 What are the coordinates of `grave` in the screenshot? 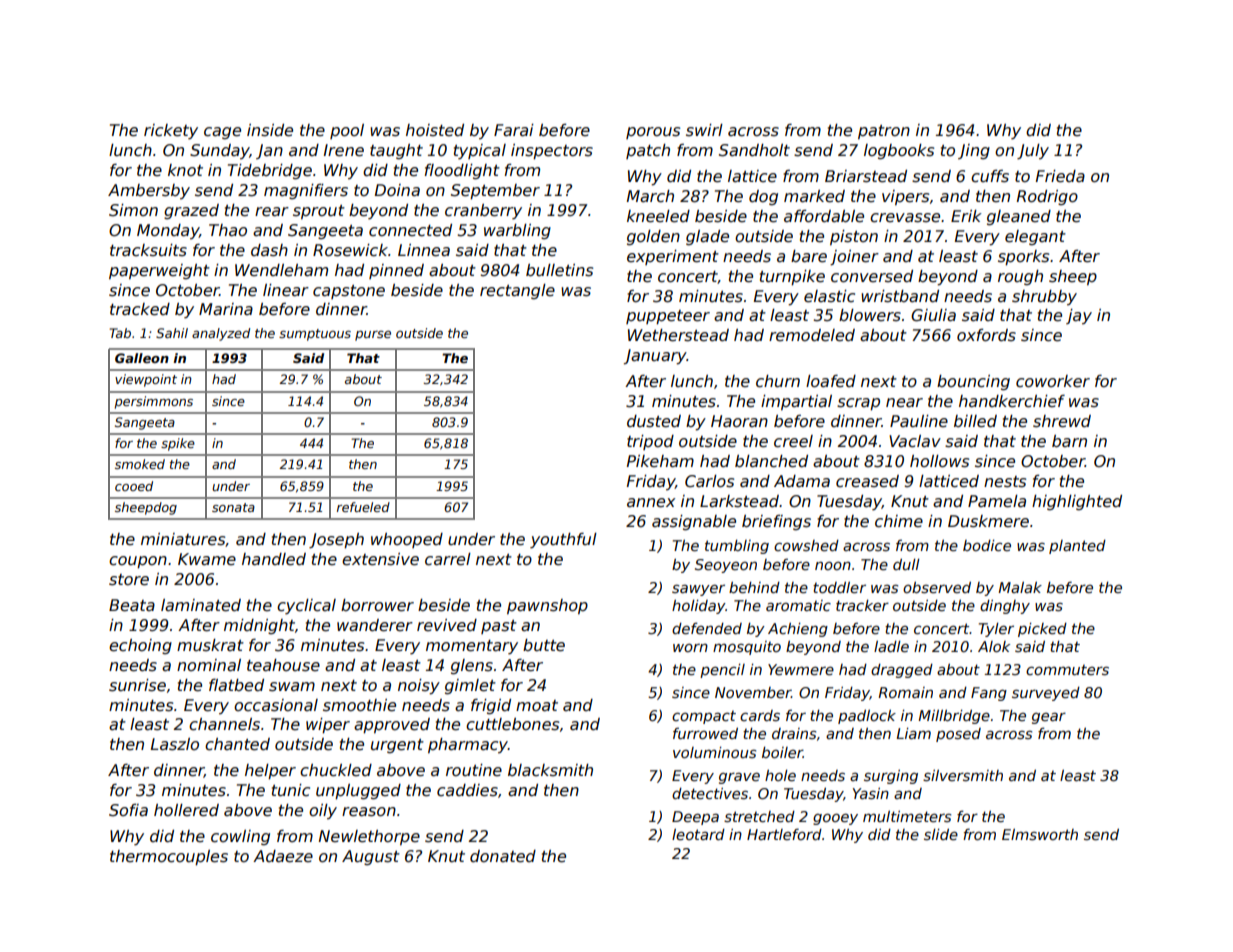 It's located at (739, 778).
